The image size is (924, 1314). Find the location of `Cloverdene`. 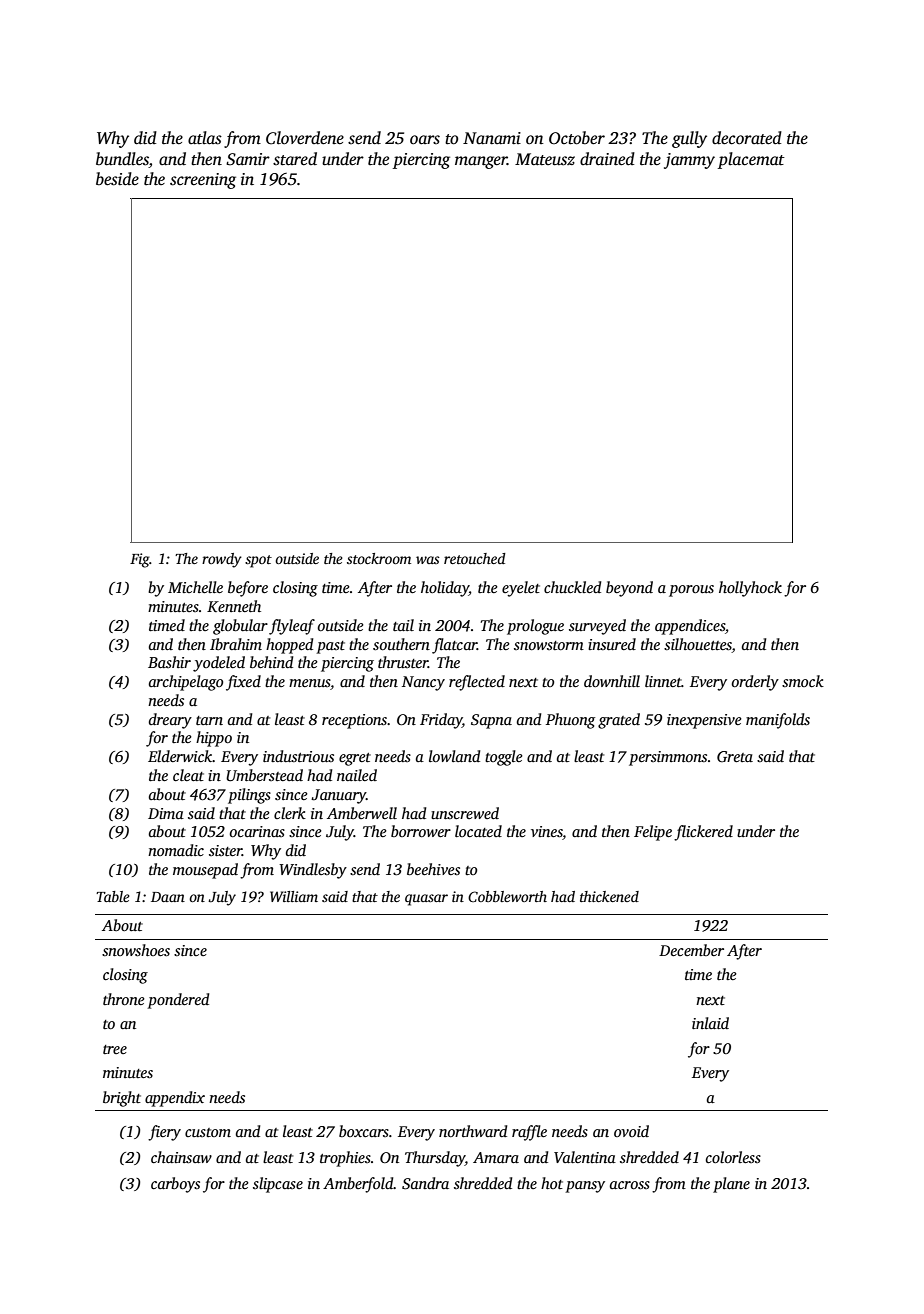

Cloverdene is located at coordinates (305, 138).
